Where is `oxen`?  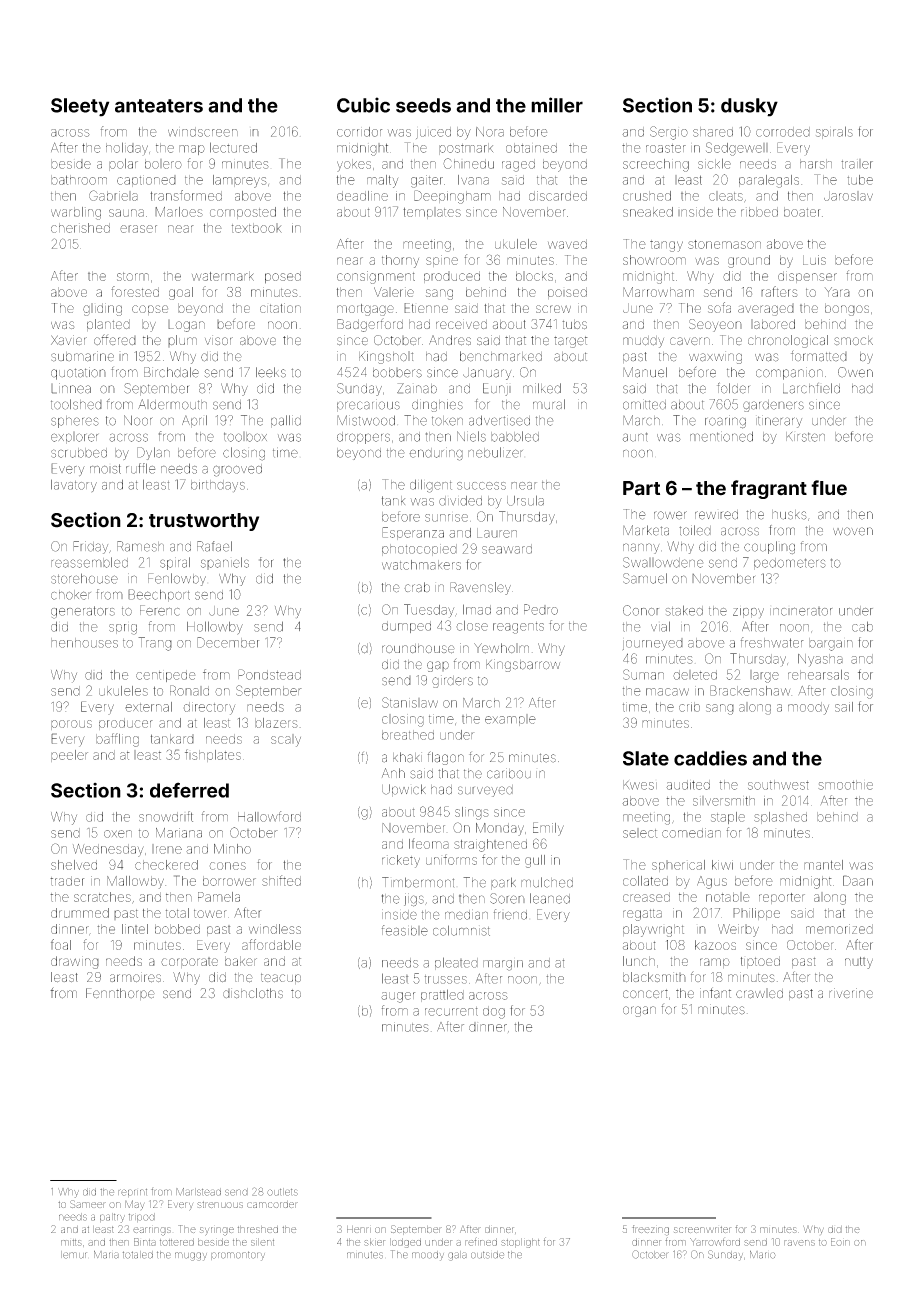
oxen is located at coordinates (118, 834).
